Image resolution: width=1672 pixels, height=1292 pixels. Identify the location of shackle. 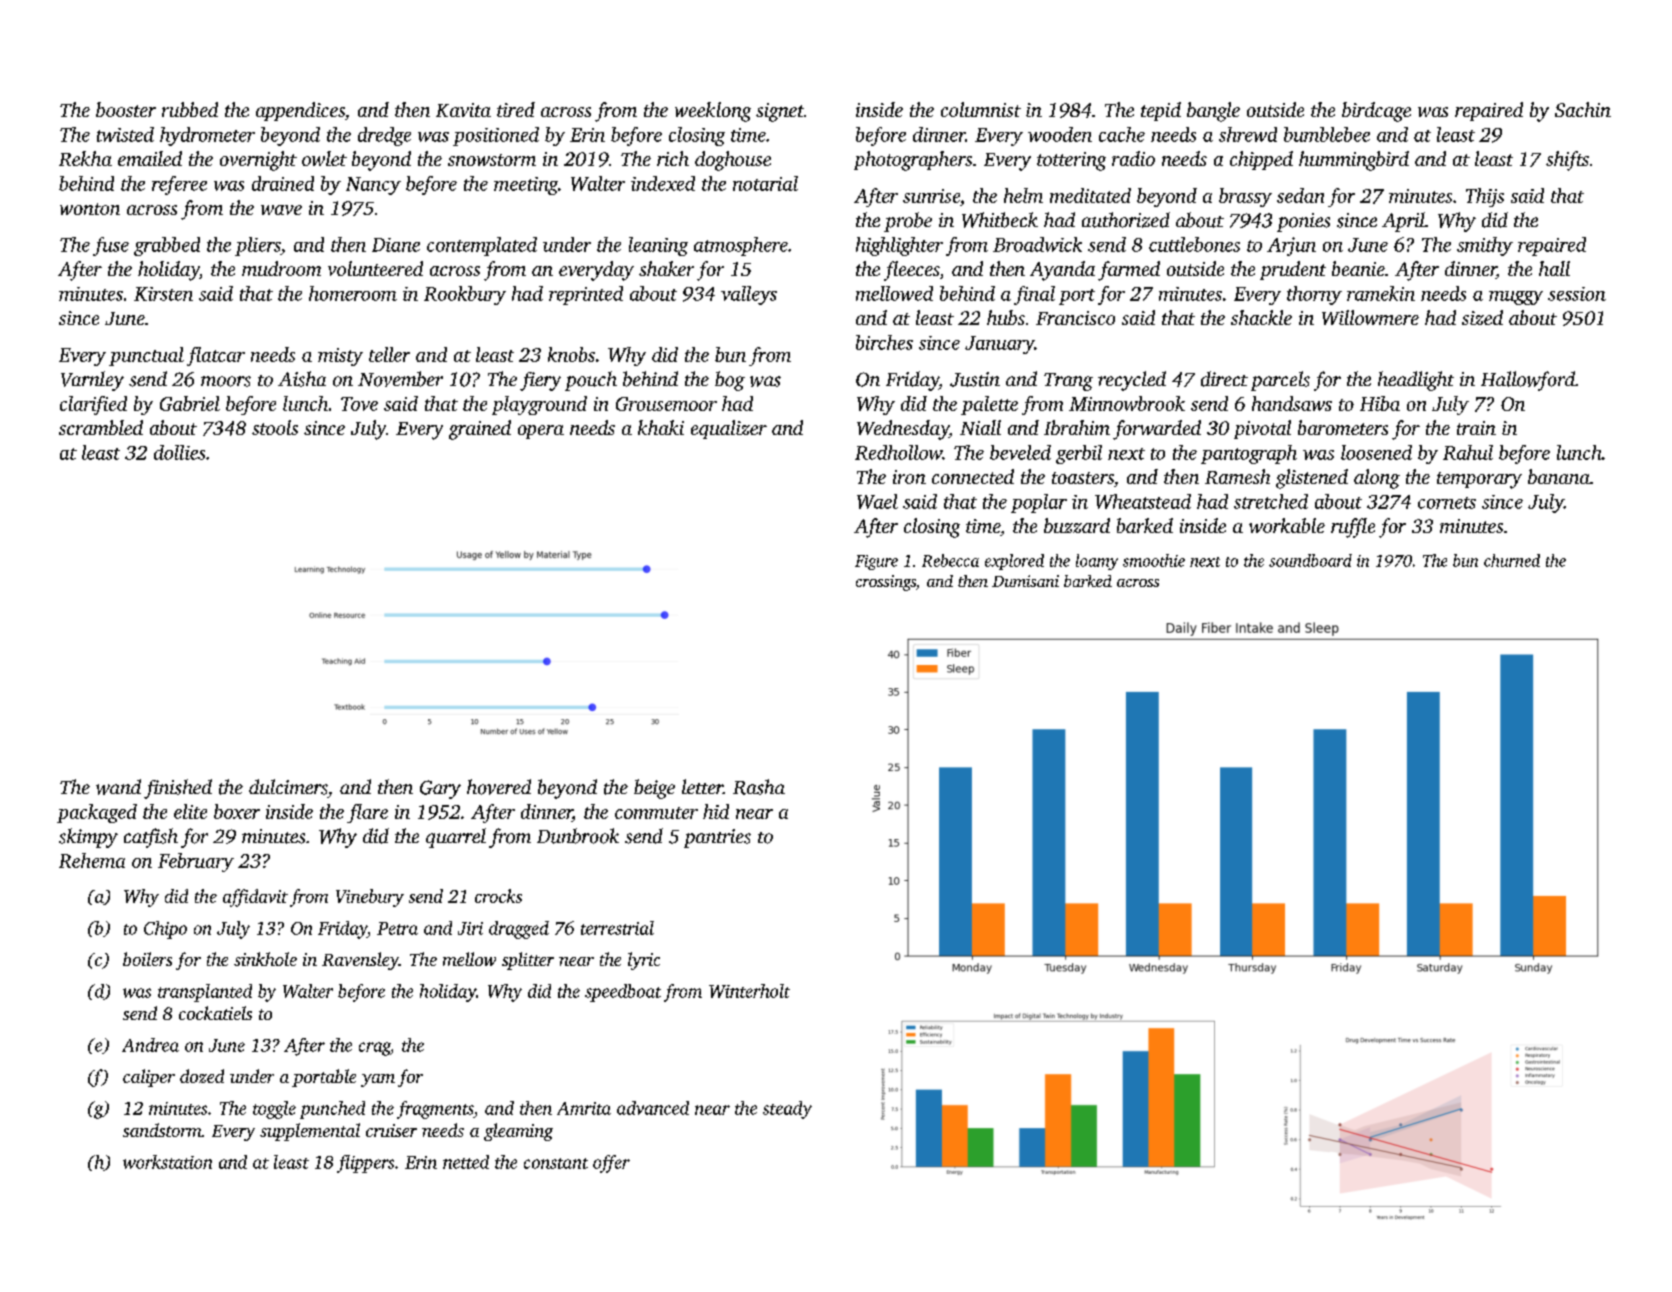
(1261, 317).
